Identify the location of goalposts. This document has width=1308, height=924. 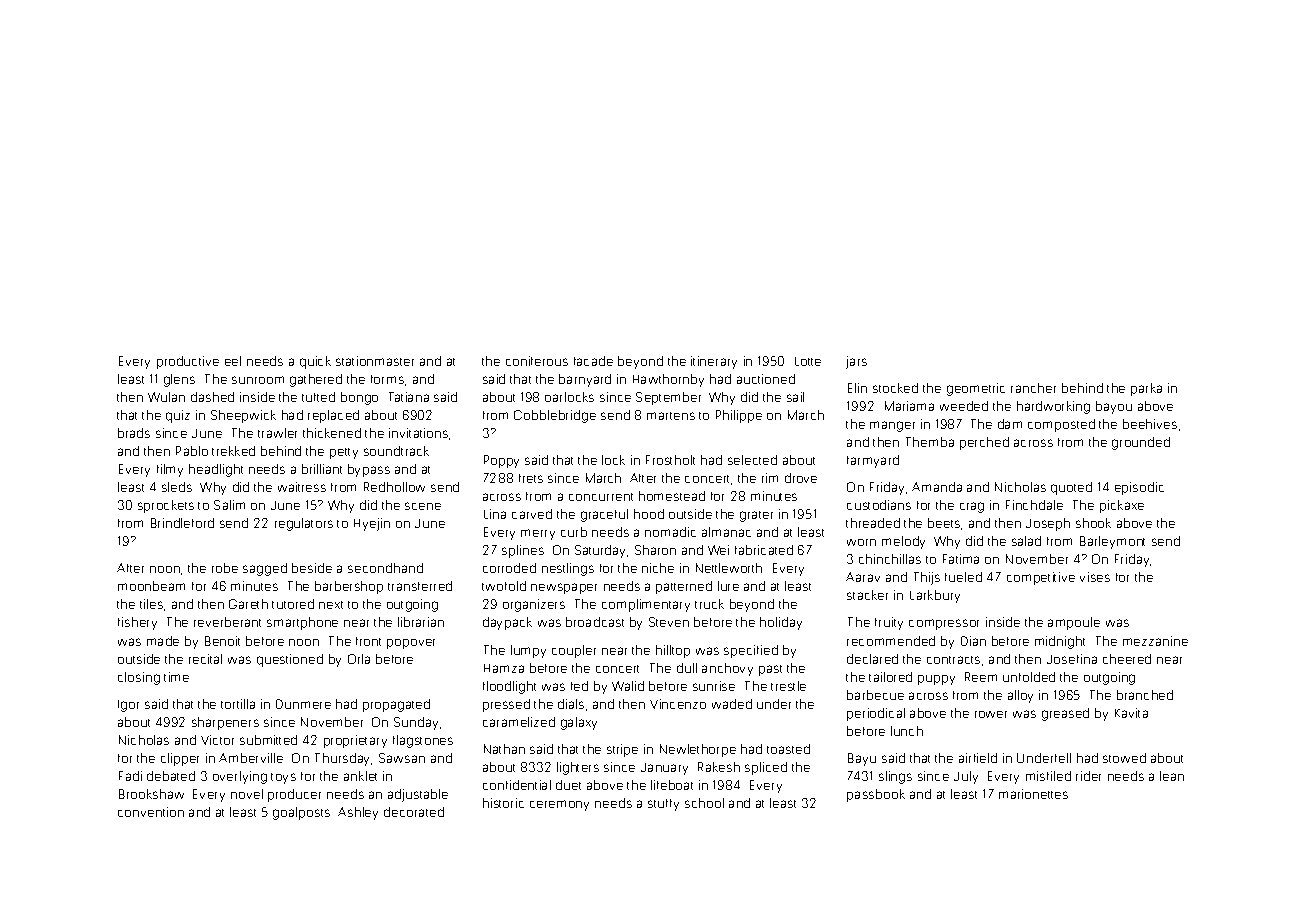
(301, 813).
